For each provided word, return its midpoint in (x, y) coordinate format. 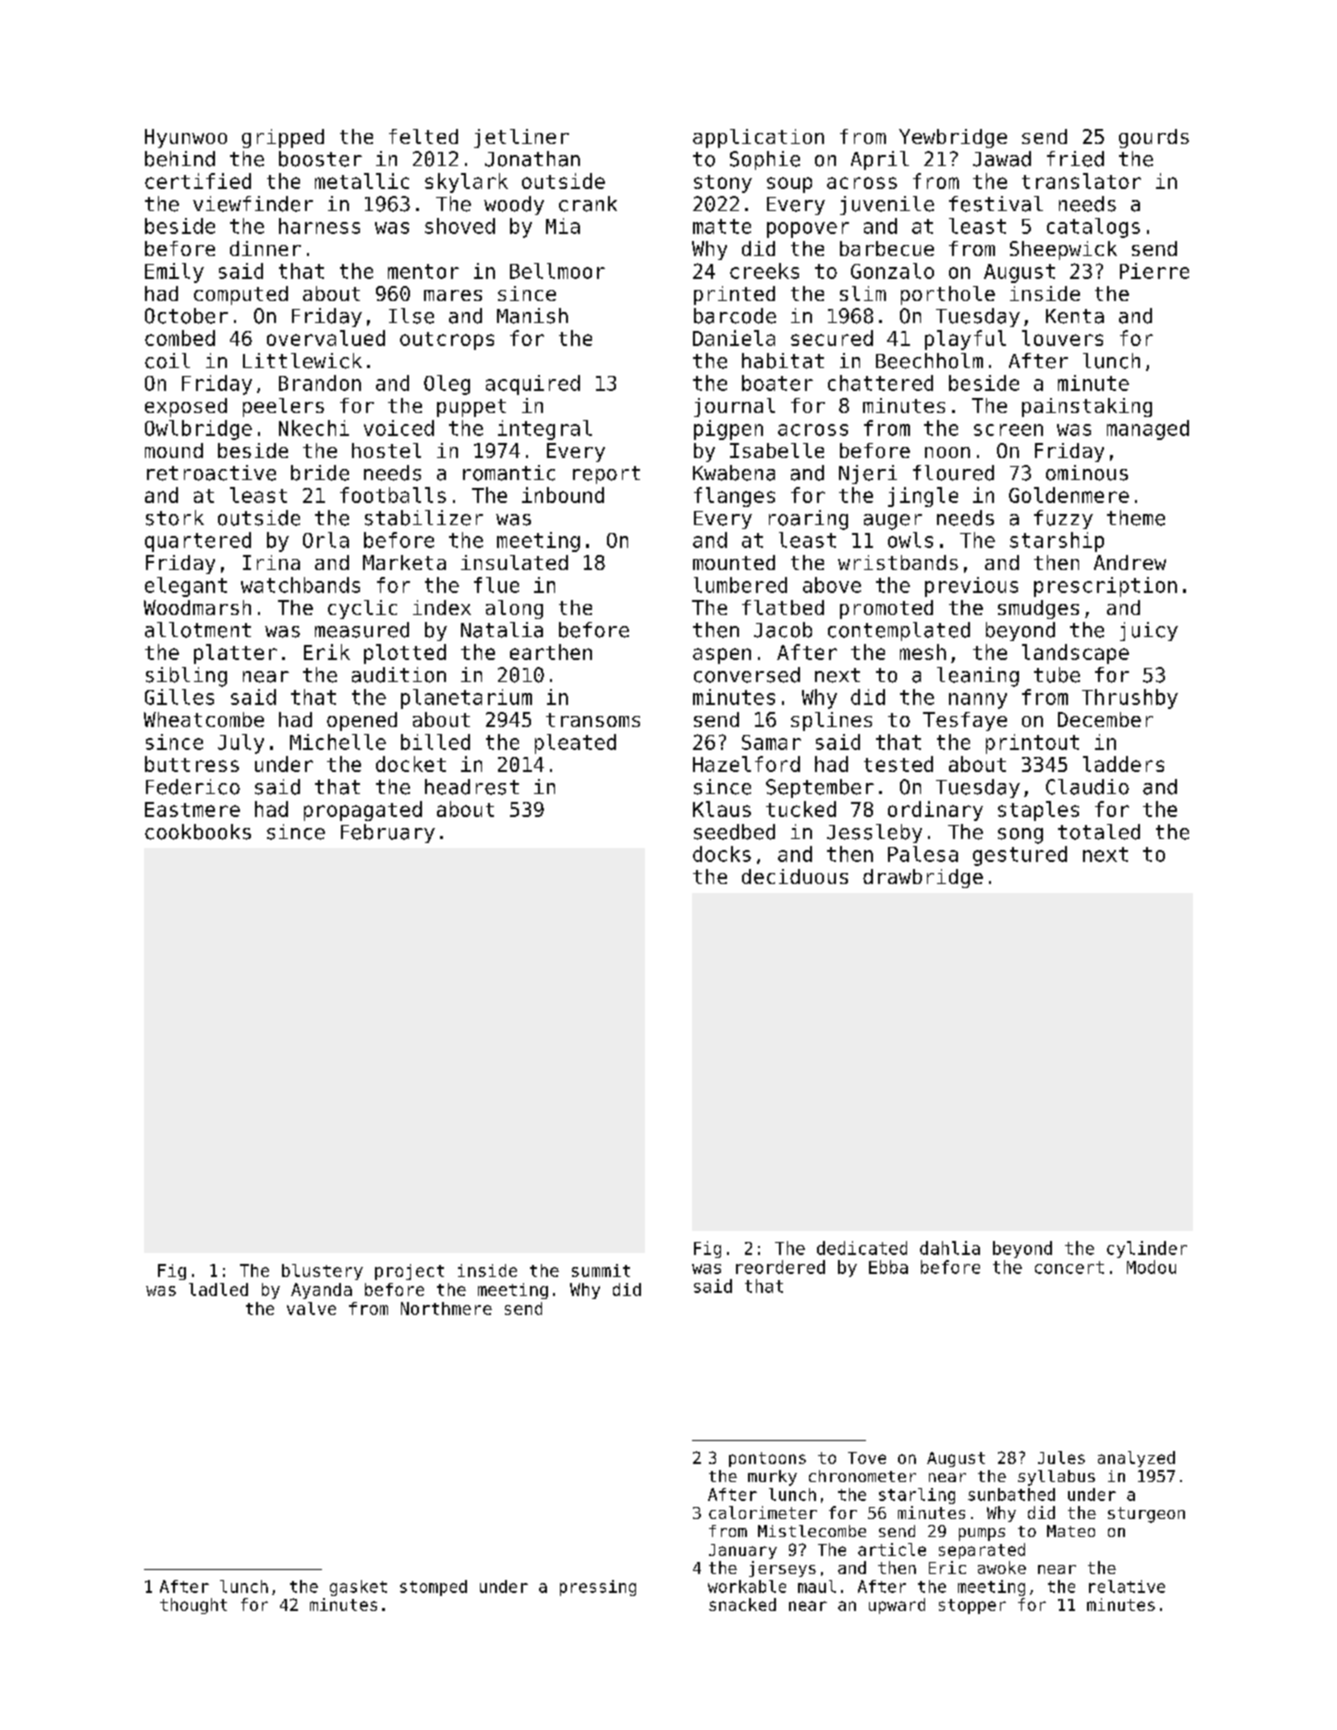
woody (514, 205)
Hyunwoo (186, 138)
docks (722, 854)
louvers (1062, 338)
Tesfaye (965, 721)
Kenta (1075, 316)
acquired (533, 385)
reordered (780, 1267)
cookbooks (198, 832)
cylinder (1147, 1249)
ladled (218, 1289)
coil (167, 361)
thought (193, 1606)
